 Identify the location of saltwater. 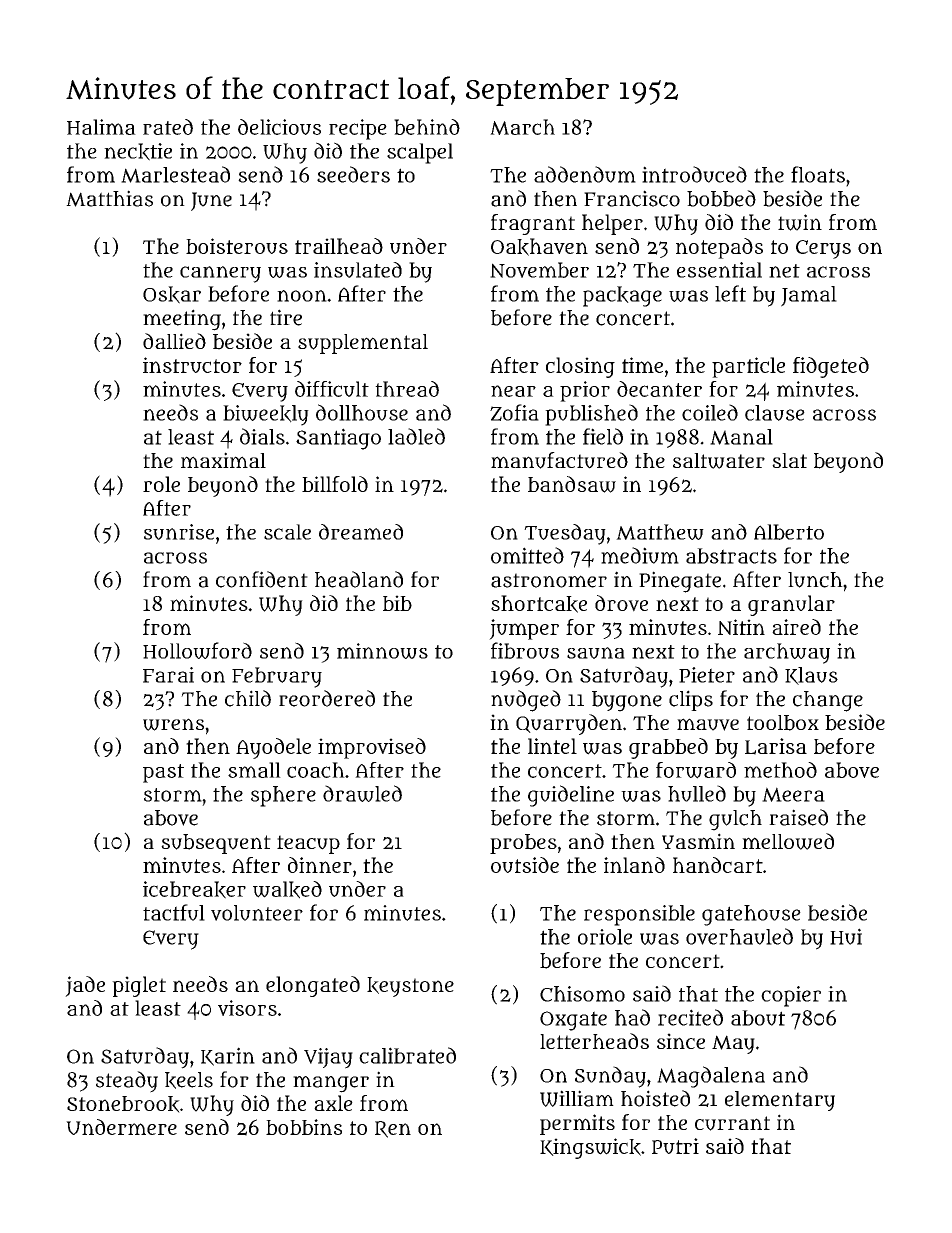
(719, 461).
